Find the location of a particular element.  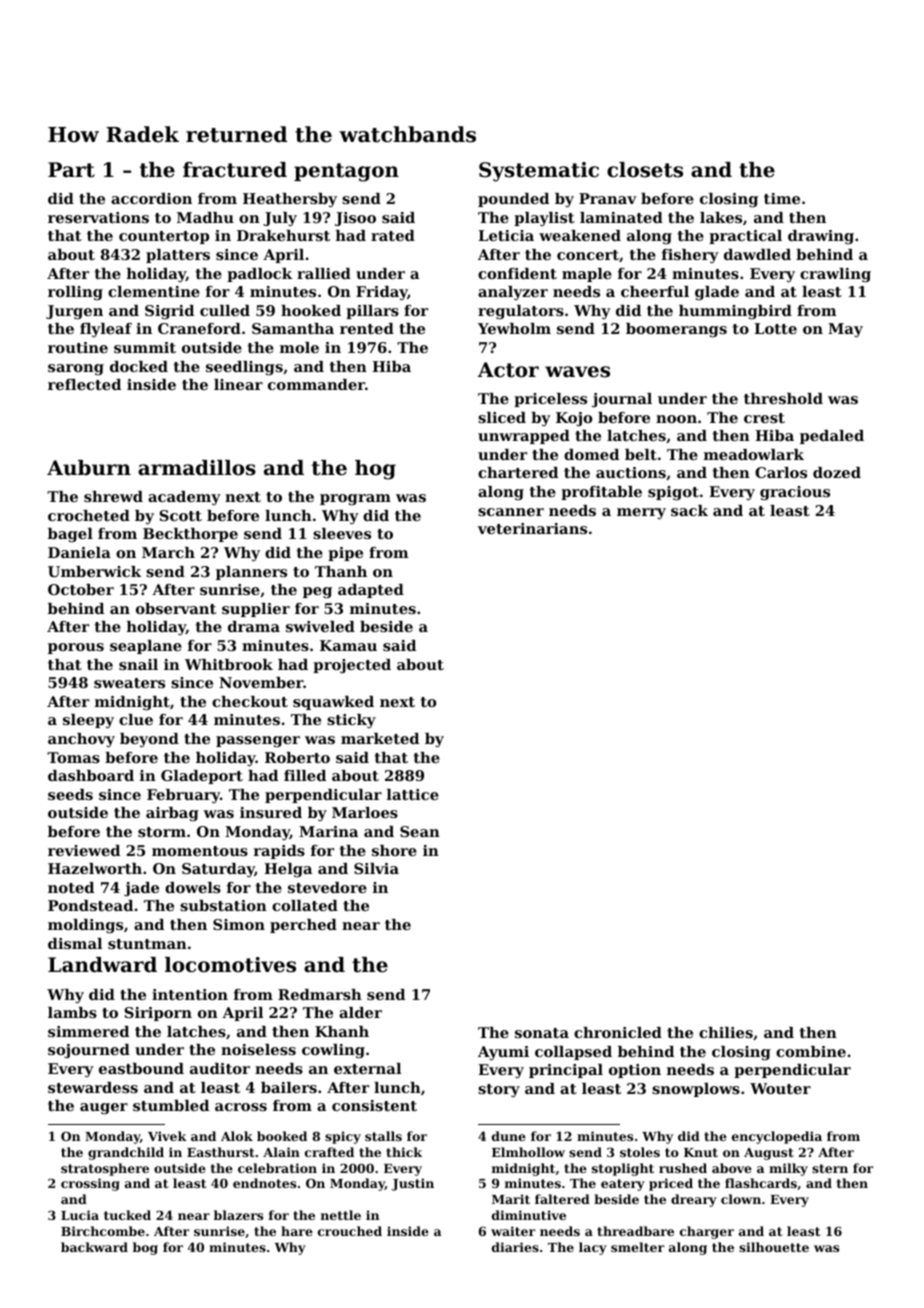

Part is located at coordinates (71, 170).
